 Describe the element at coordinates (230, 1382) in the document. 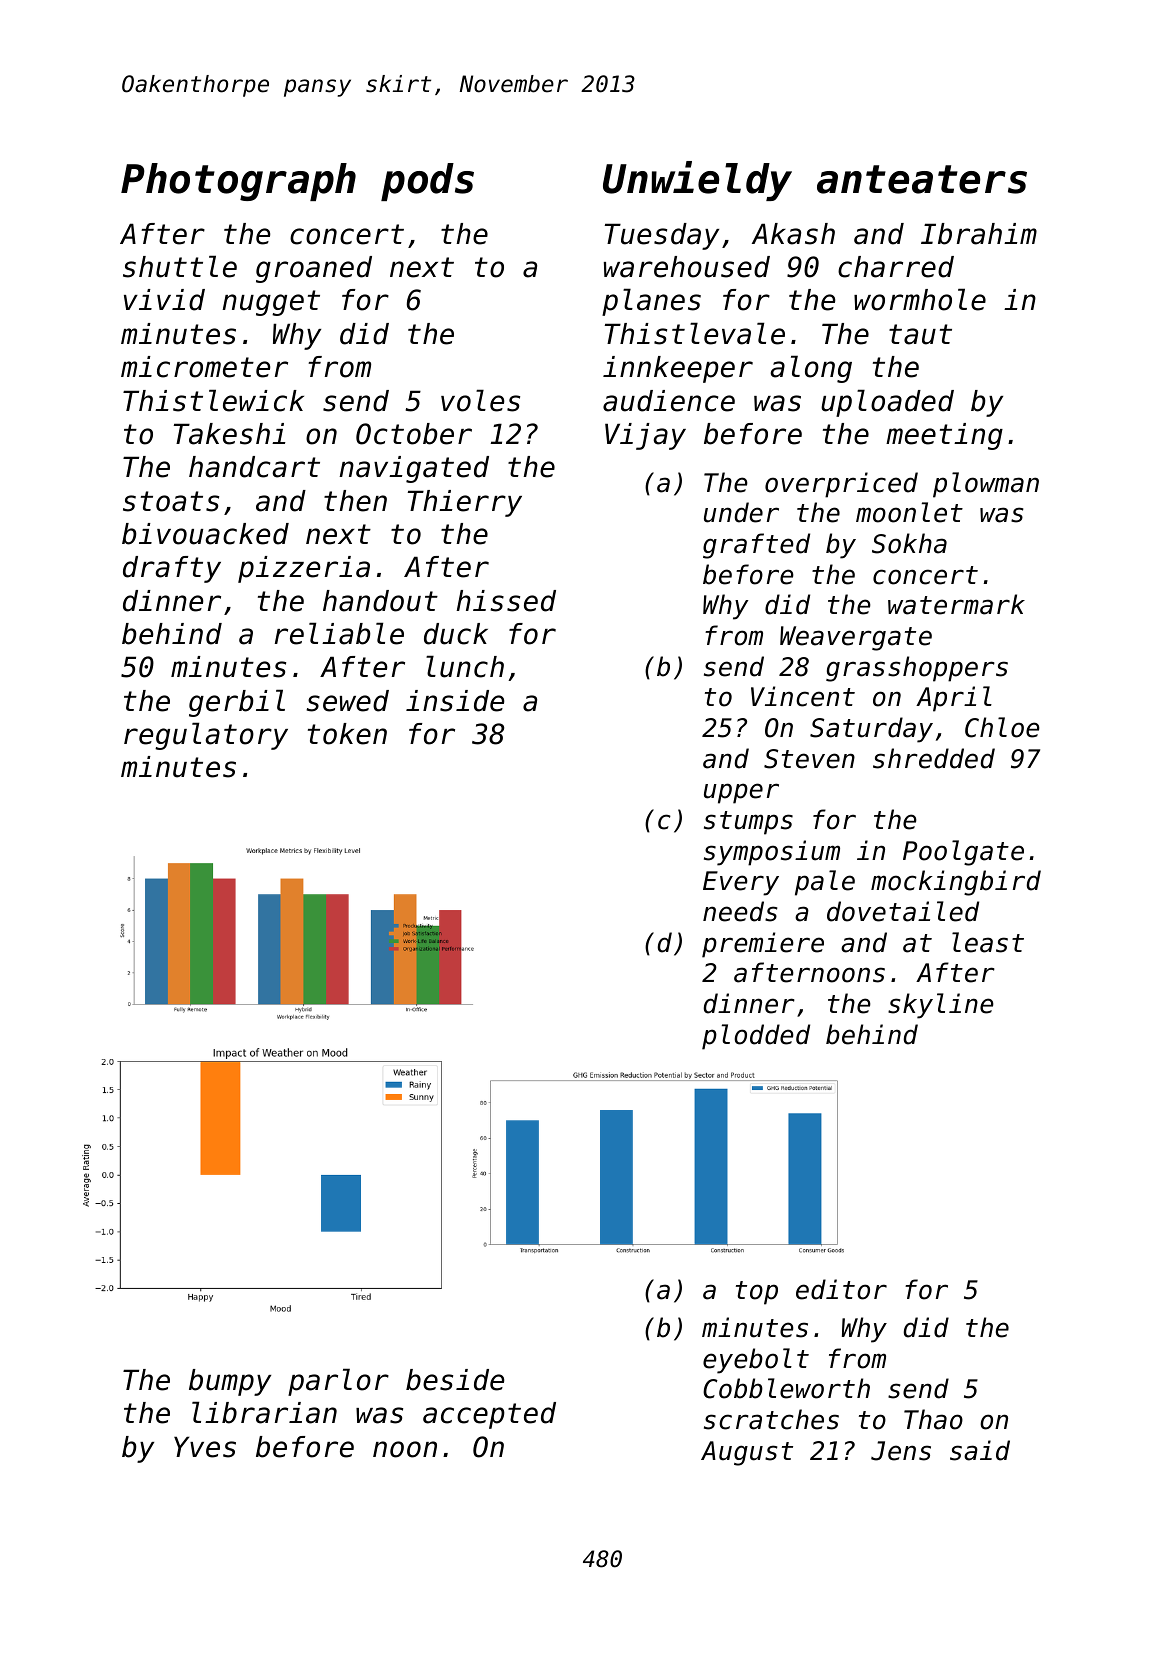

I see `bumpy` at that location.
